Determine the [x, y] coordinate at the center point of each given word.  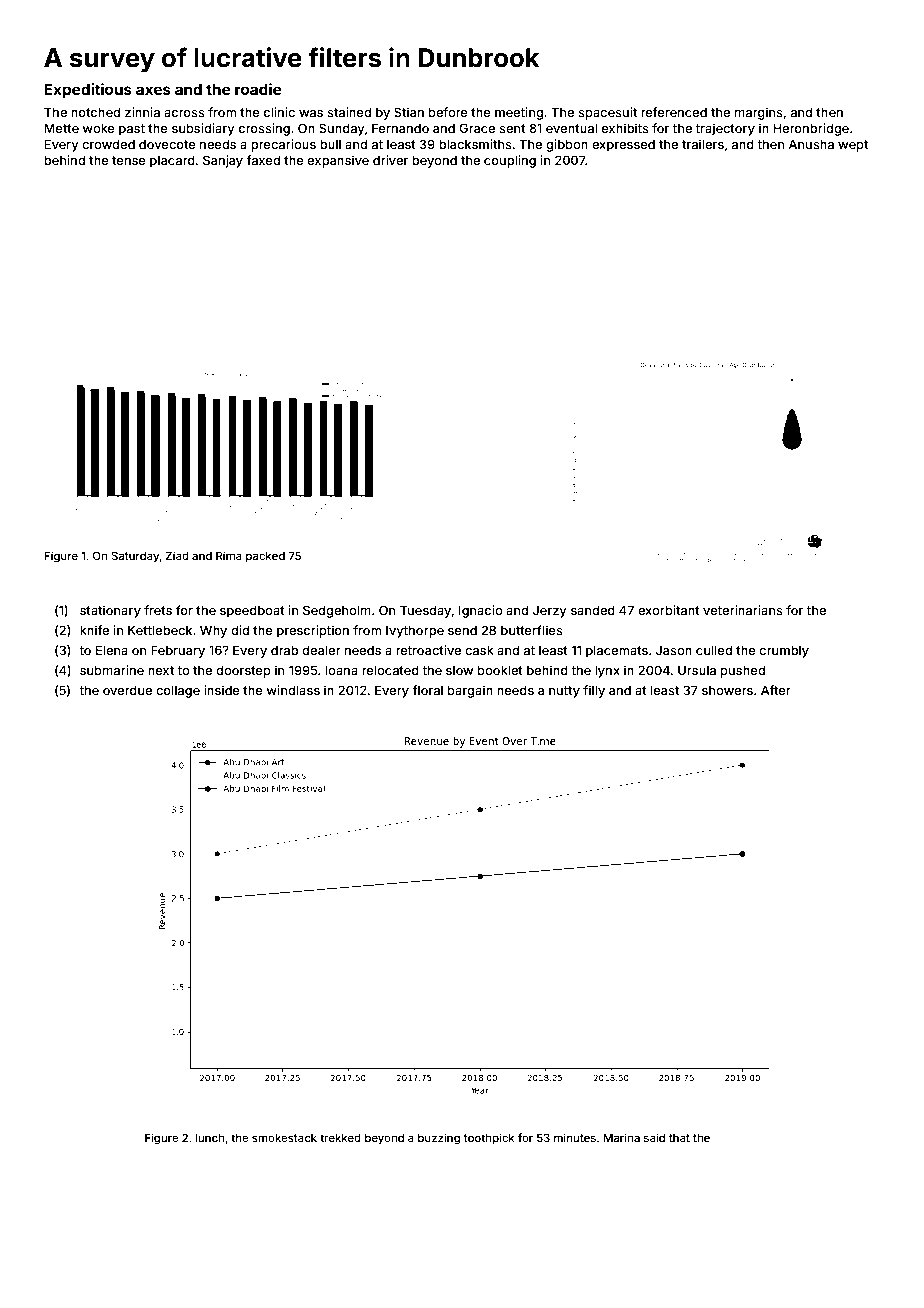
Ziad [177, 555]
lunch [209, 1137]
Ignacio [480, 611]
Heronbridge [811, 129]
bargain [470, 691]
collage [178, 691]
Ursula [697, 670]
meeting [519, 113]
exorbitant [669, 610]
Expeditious [88, 90]
